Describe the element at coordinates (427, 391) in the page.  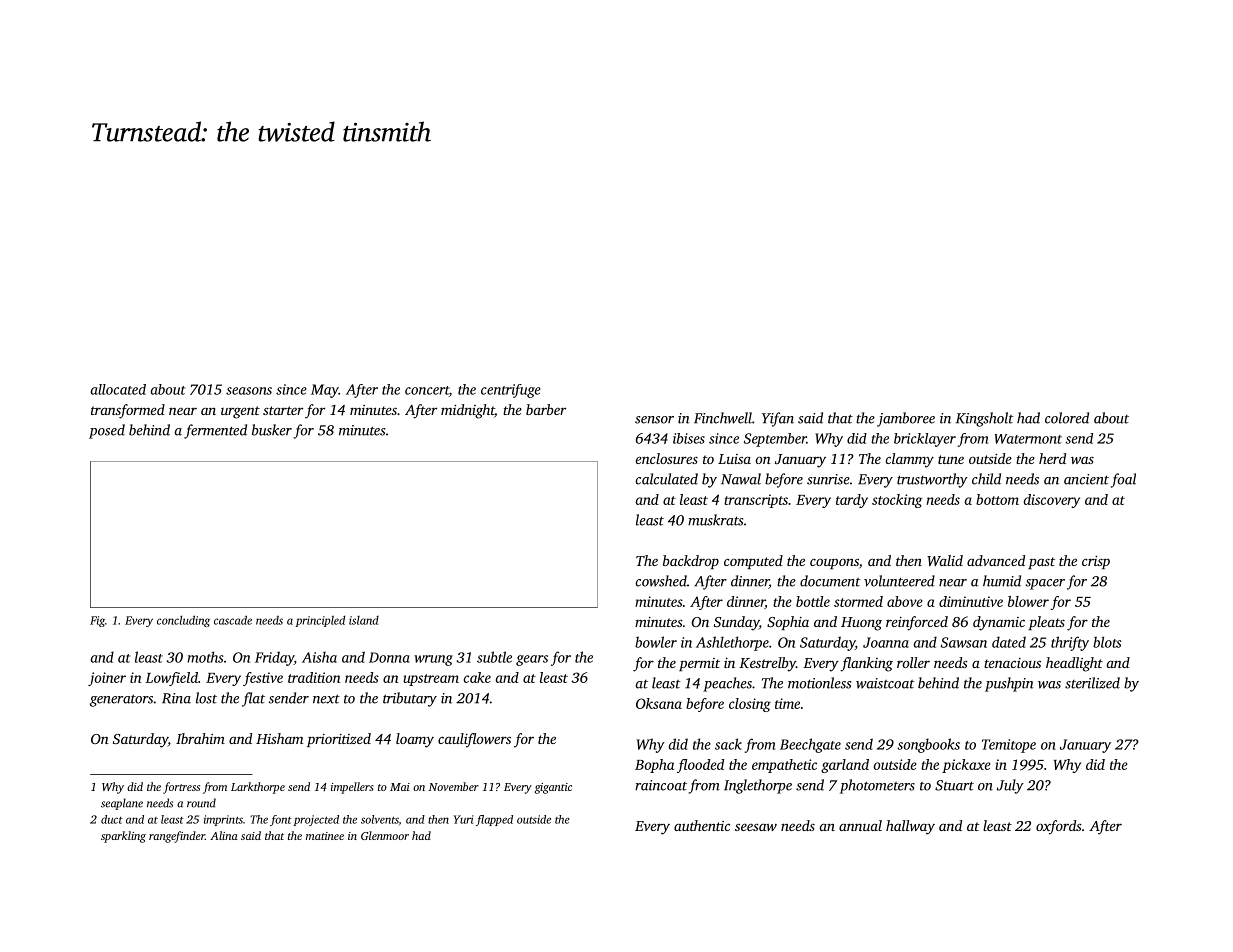
I see `concert` at that location.
